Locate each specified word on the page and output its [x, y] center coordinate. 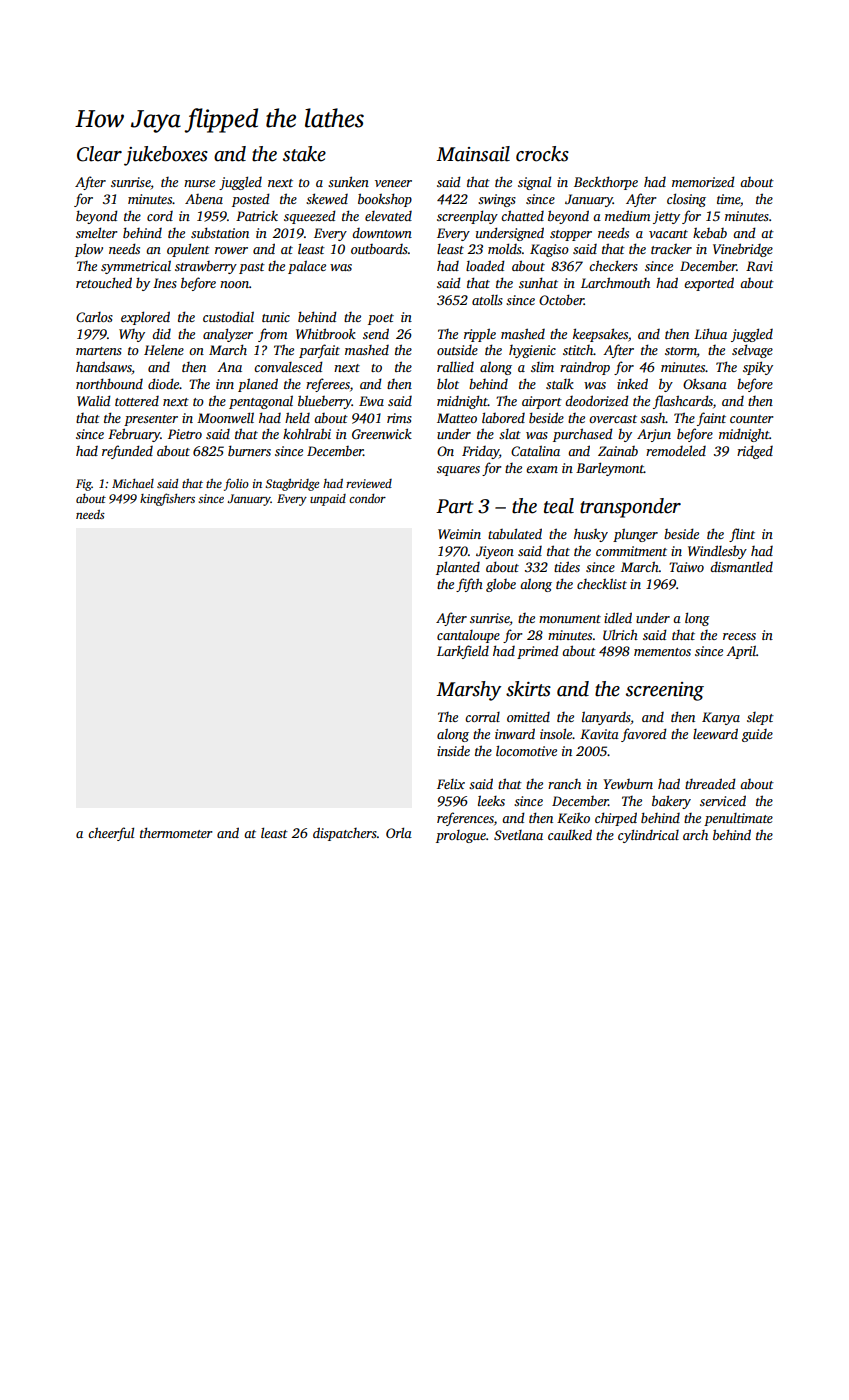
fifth [469, 585]
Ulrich [620, 634]
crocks [542, 154]
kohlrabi [307, 433]
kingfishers [167, 499]
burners [249, 450]
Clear [99, 154]
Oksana [705, 383]
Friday [480, 452]
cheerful [111, 834]
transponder [630, 508]
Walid [94, 400]
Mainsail [473, 154]
